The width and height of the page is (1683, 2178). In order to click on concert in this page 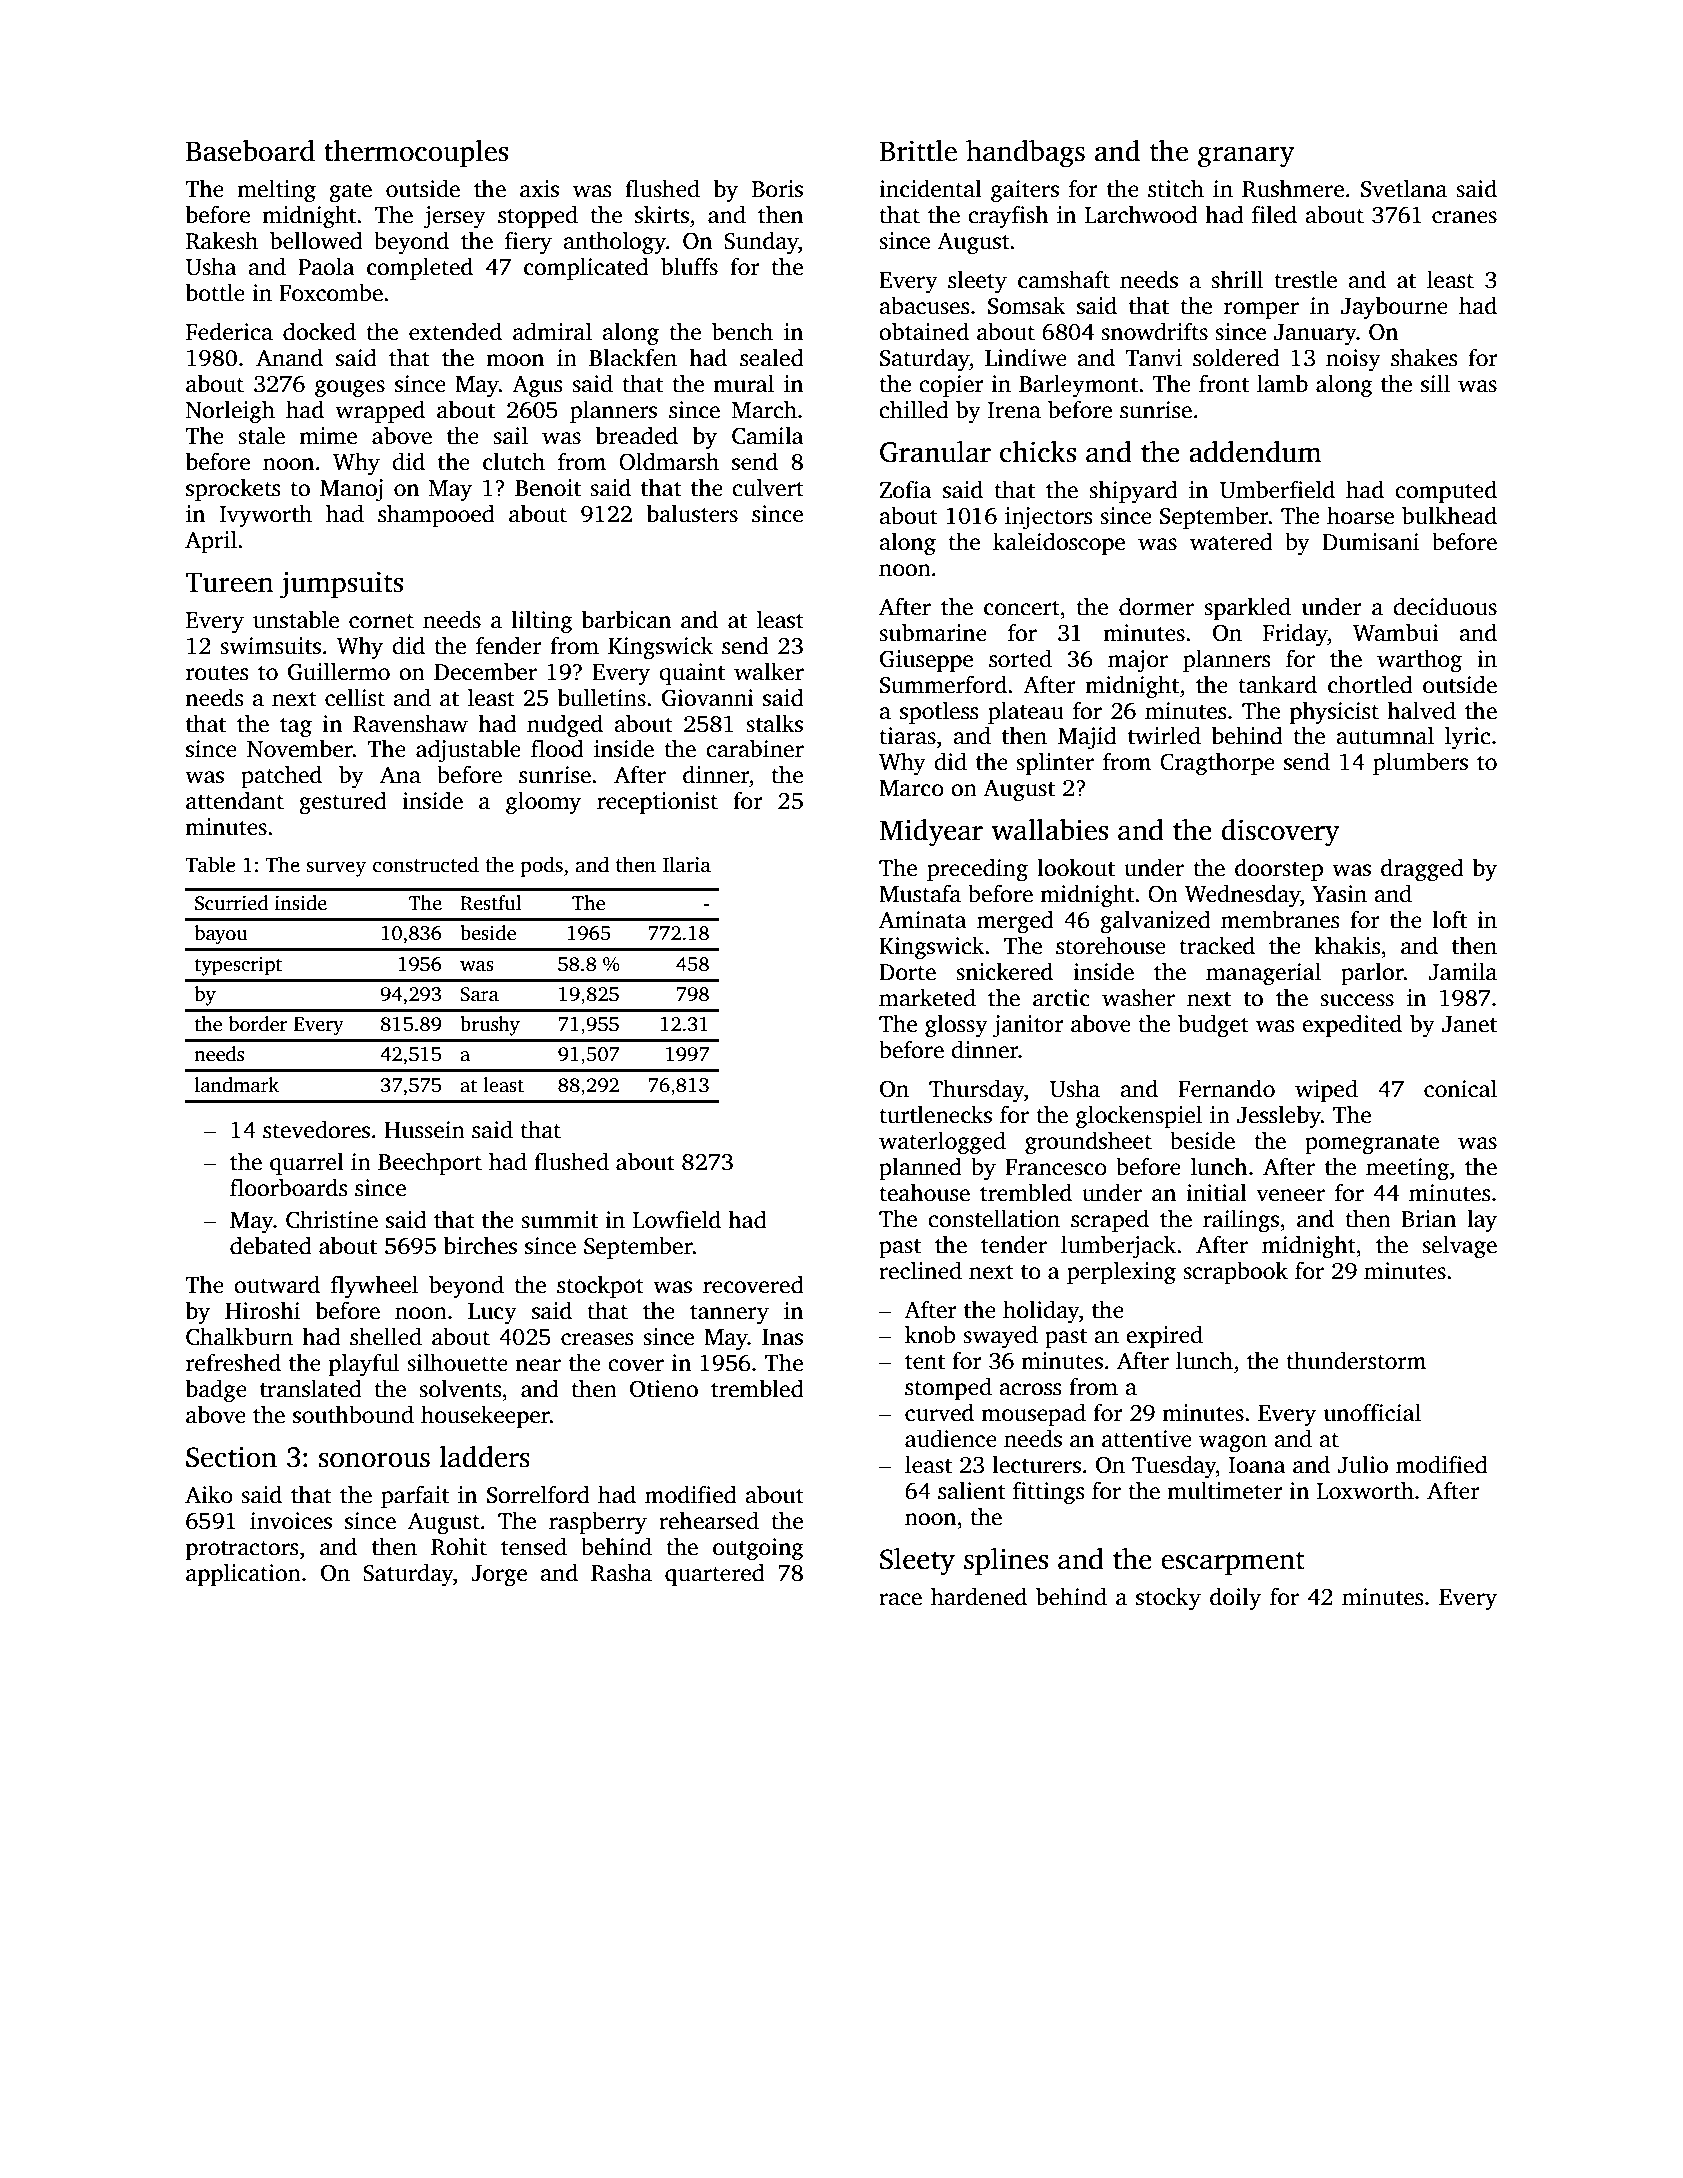, I will do `click(1022, 608)`.
